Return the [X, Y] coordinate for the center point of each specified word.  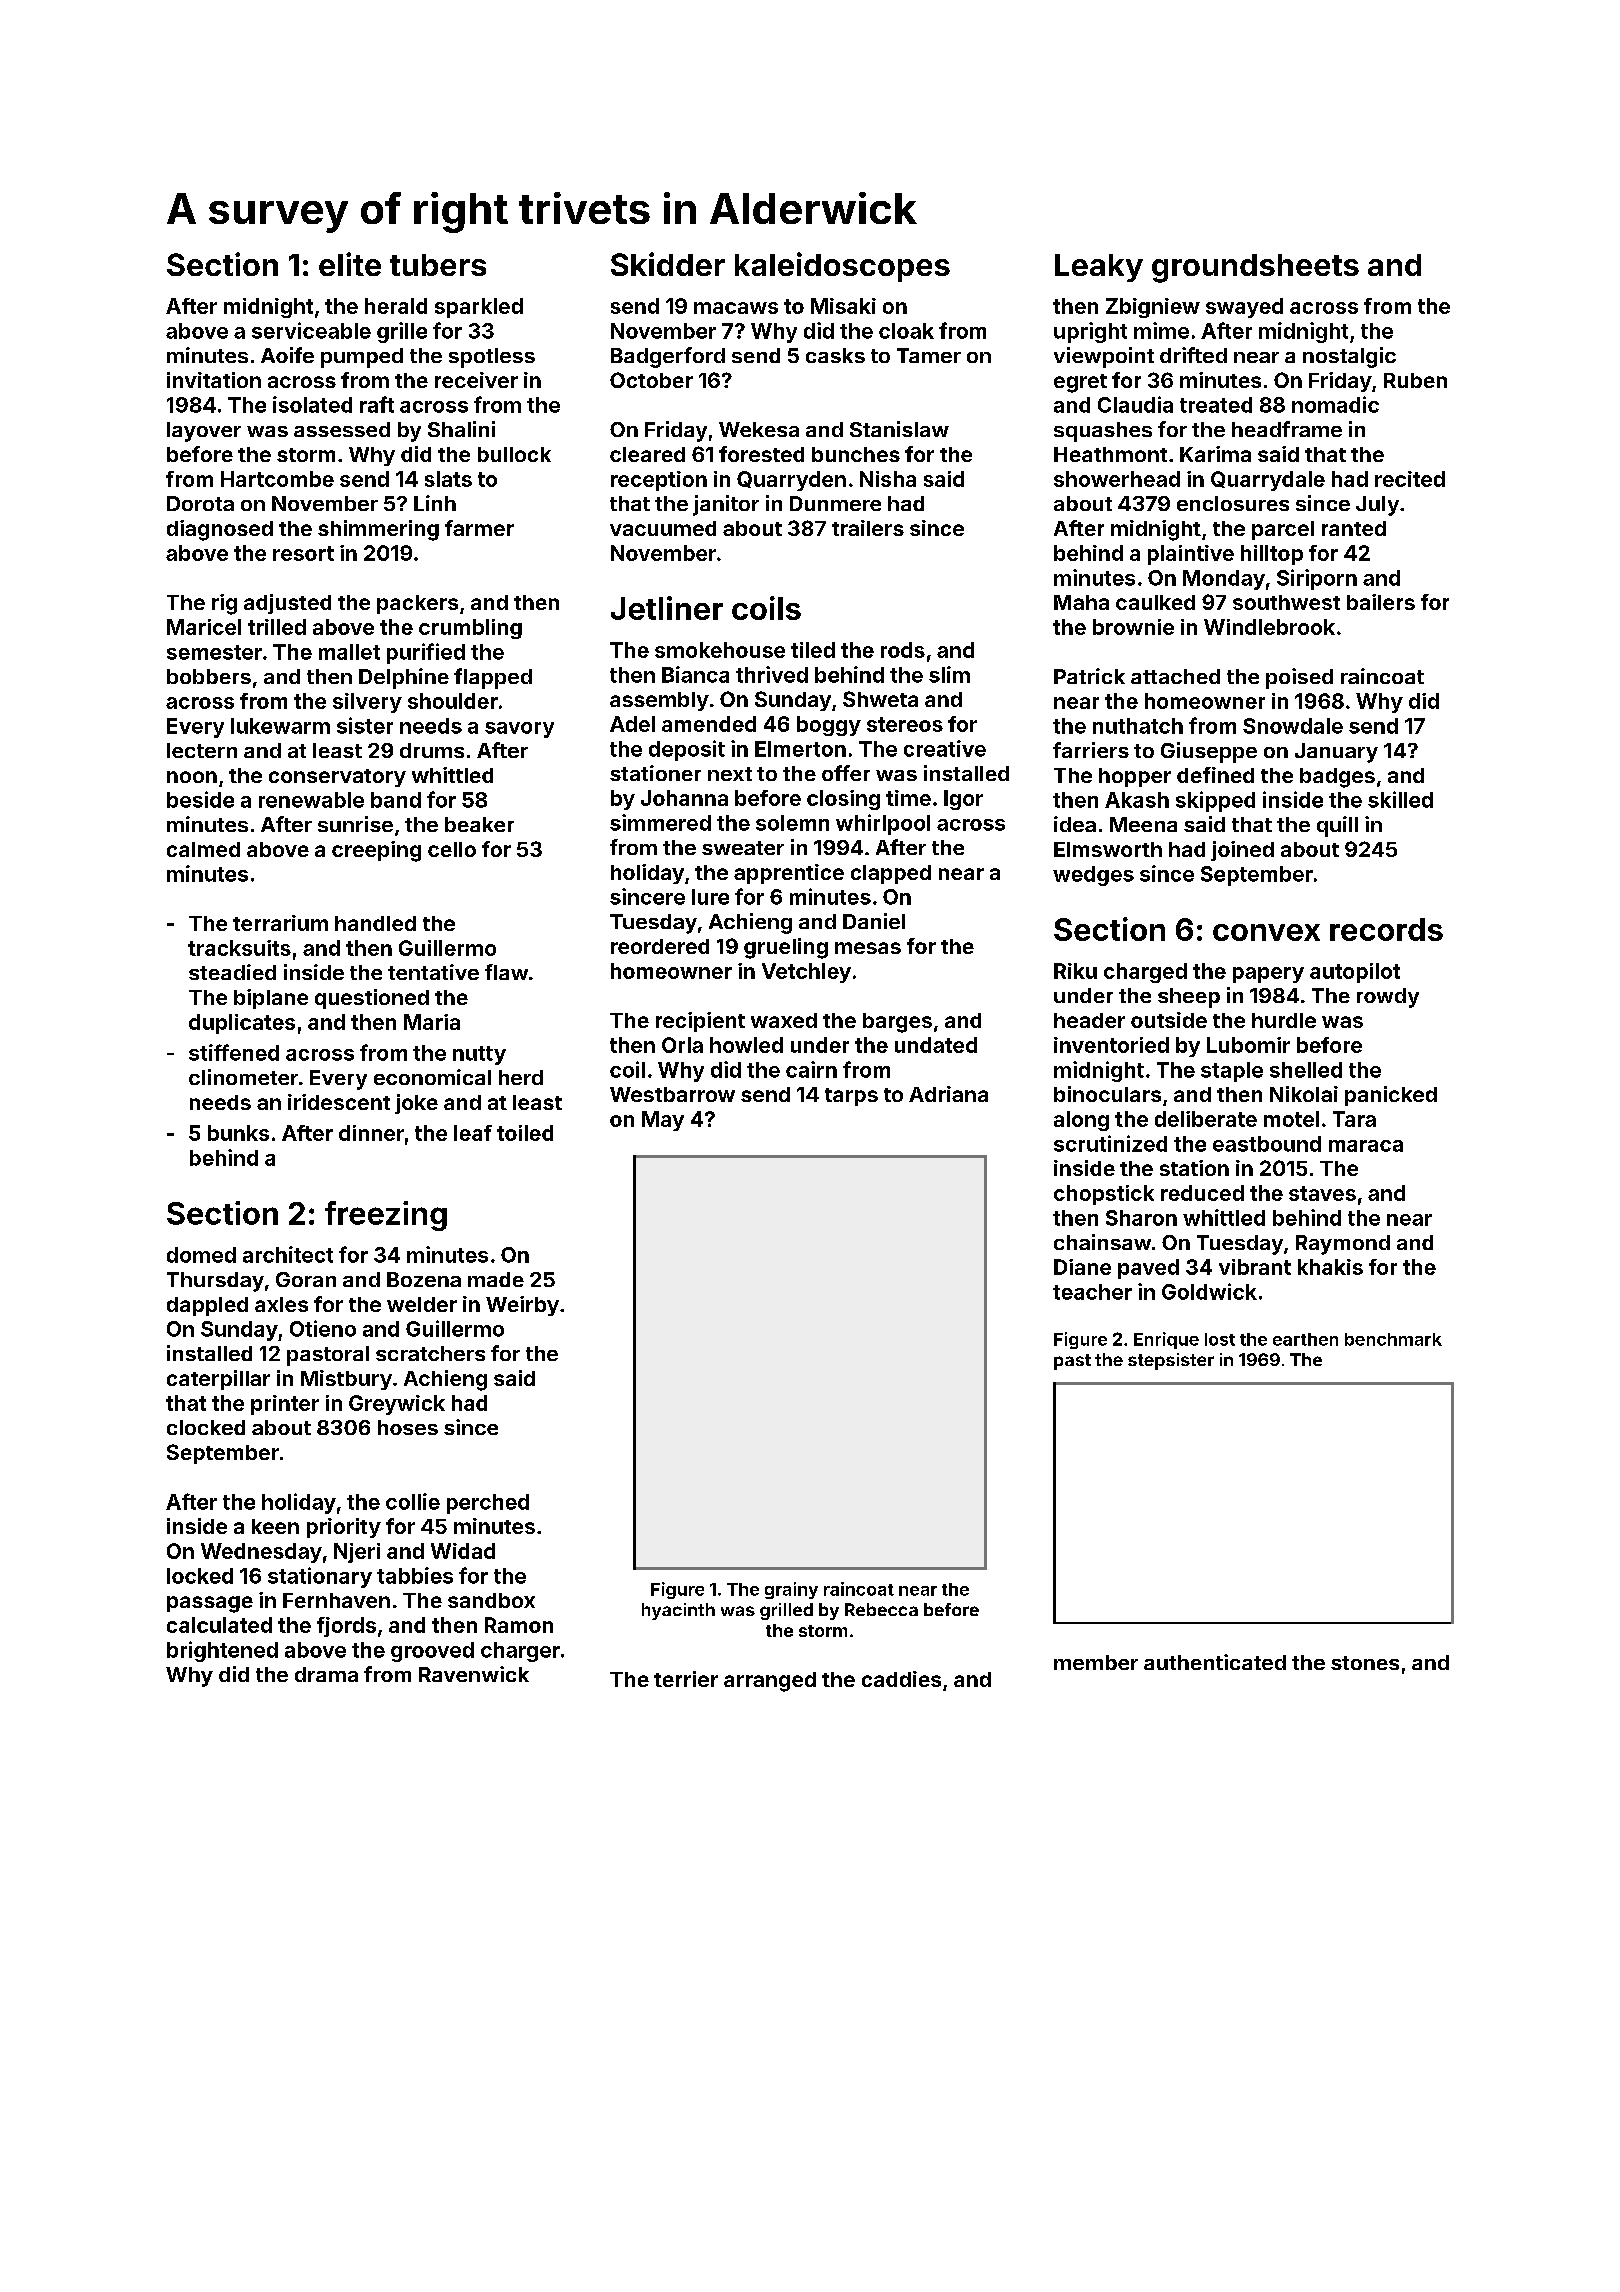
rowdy [1388, 998]
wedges [1093, 876]
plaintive [1191, 555]
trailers [868, 528]
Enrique [1166, 1340]
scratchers [430, 1353]
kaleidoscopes [842, 267]
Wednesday [261, 1553]
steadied [232, 972]
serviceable [311, 330]
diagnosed [220, 530]
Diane [1082, 1267]
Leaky [1099, 268]
